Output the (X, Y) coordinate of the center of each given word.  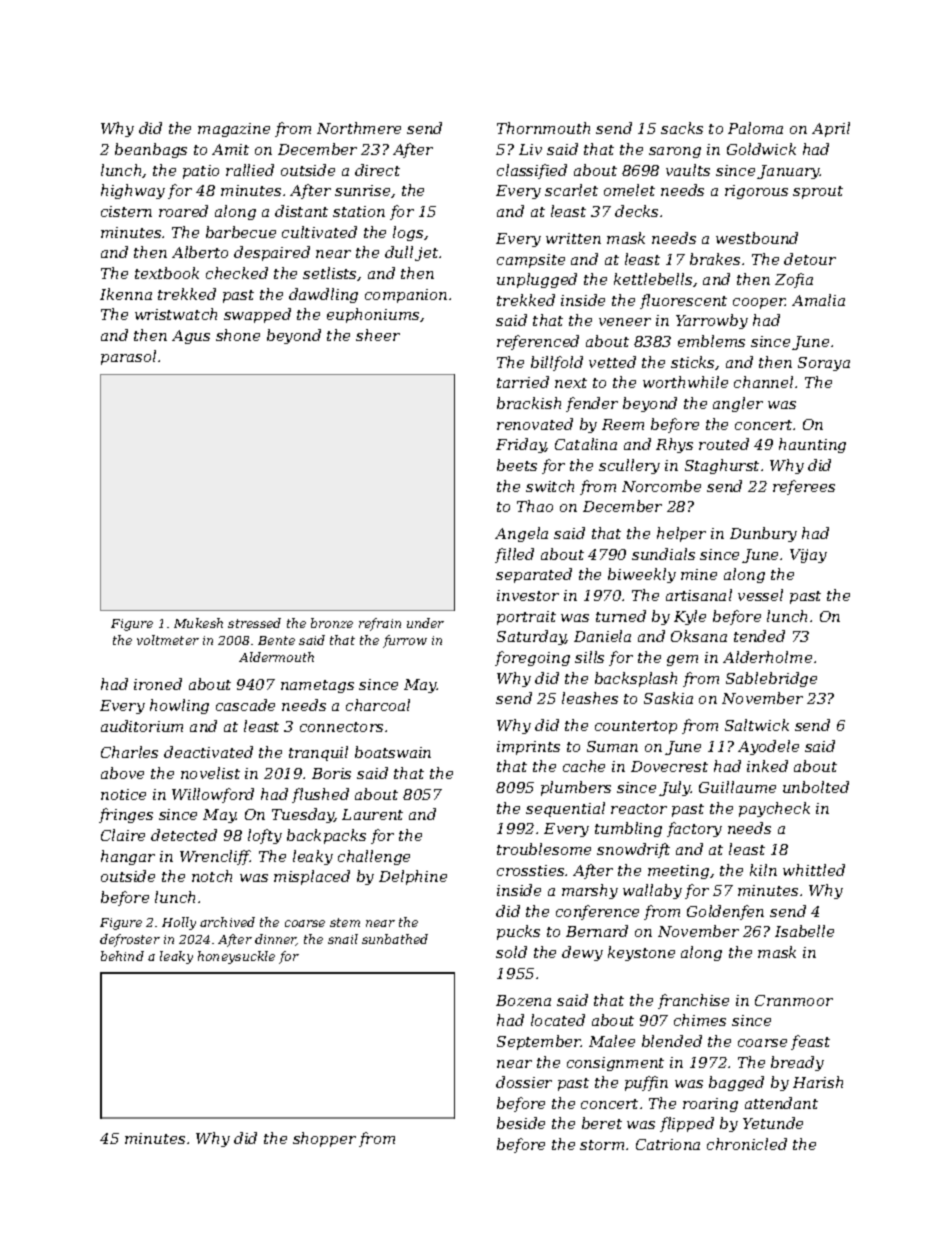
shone (238, 335)
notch (212, 876)
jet (426, 254)
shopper (324, 1139)
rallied (250, 170)
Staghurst (722, 466)
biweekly (642, 575)
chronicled (747, 1144)
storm (602, 1145)
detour (810, 259)
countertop (636, 727)
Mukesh (198, 623)
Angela (521, 534)
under (425, 623)
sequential (565, 809)
